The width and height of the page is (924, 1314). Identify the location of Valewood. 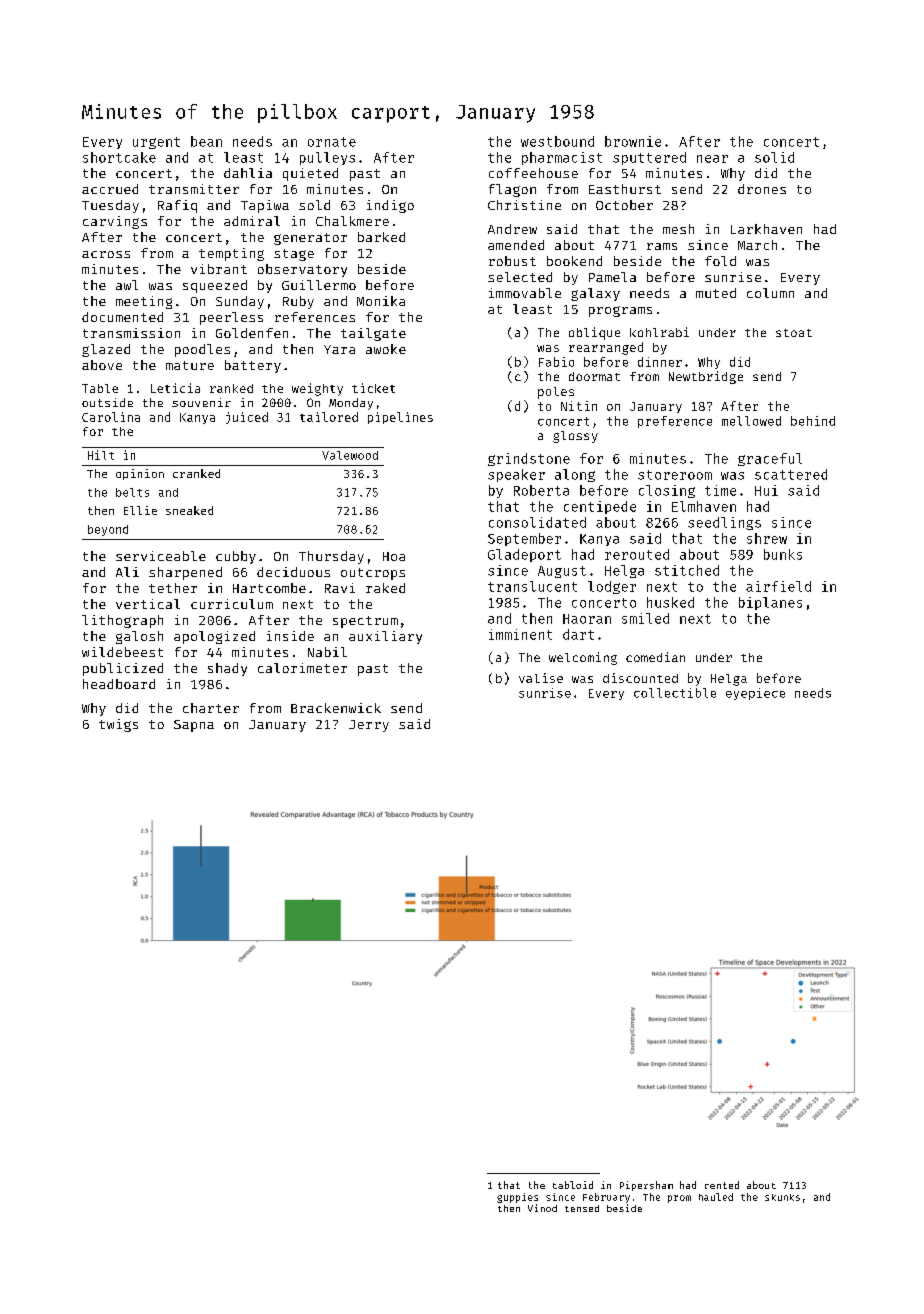
(350, 455).
